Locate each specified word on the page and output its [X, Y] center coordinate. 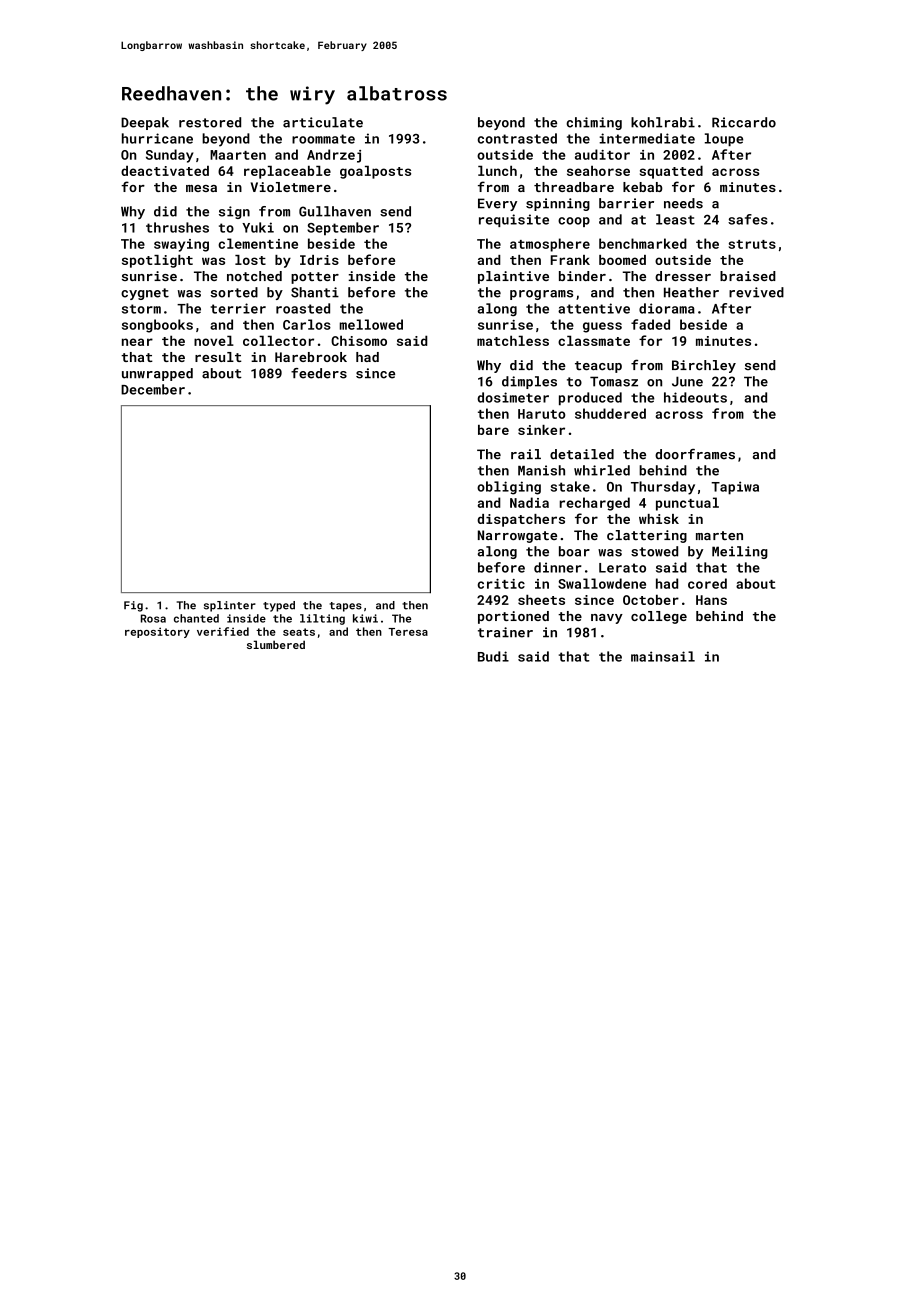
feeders [319, 373]
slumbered [276, 644]
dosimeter [513, 397]
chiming [594, 123]
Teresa [408, 632]
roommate [323, 139]
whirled [602, 470]
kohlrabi [663, 122]
